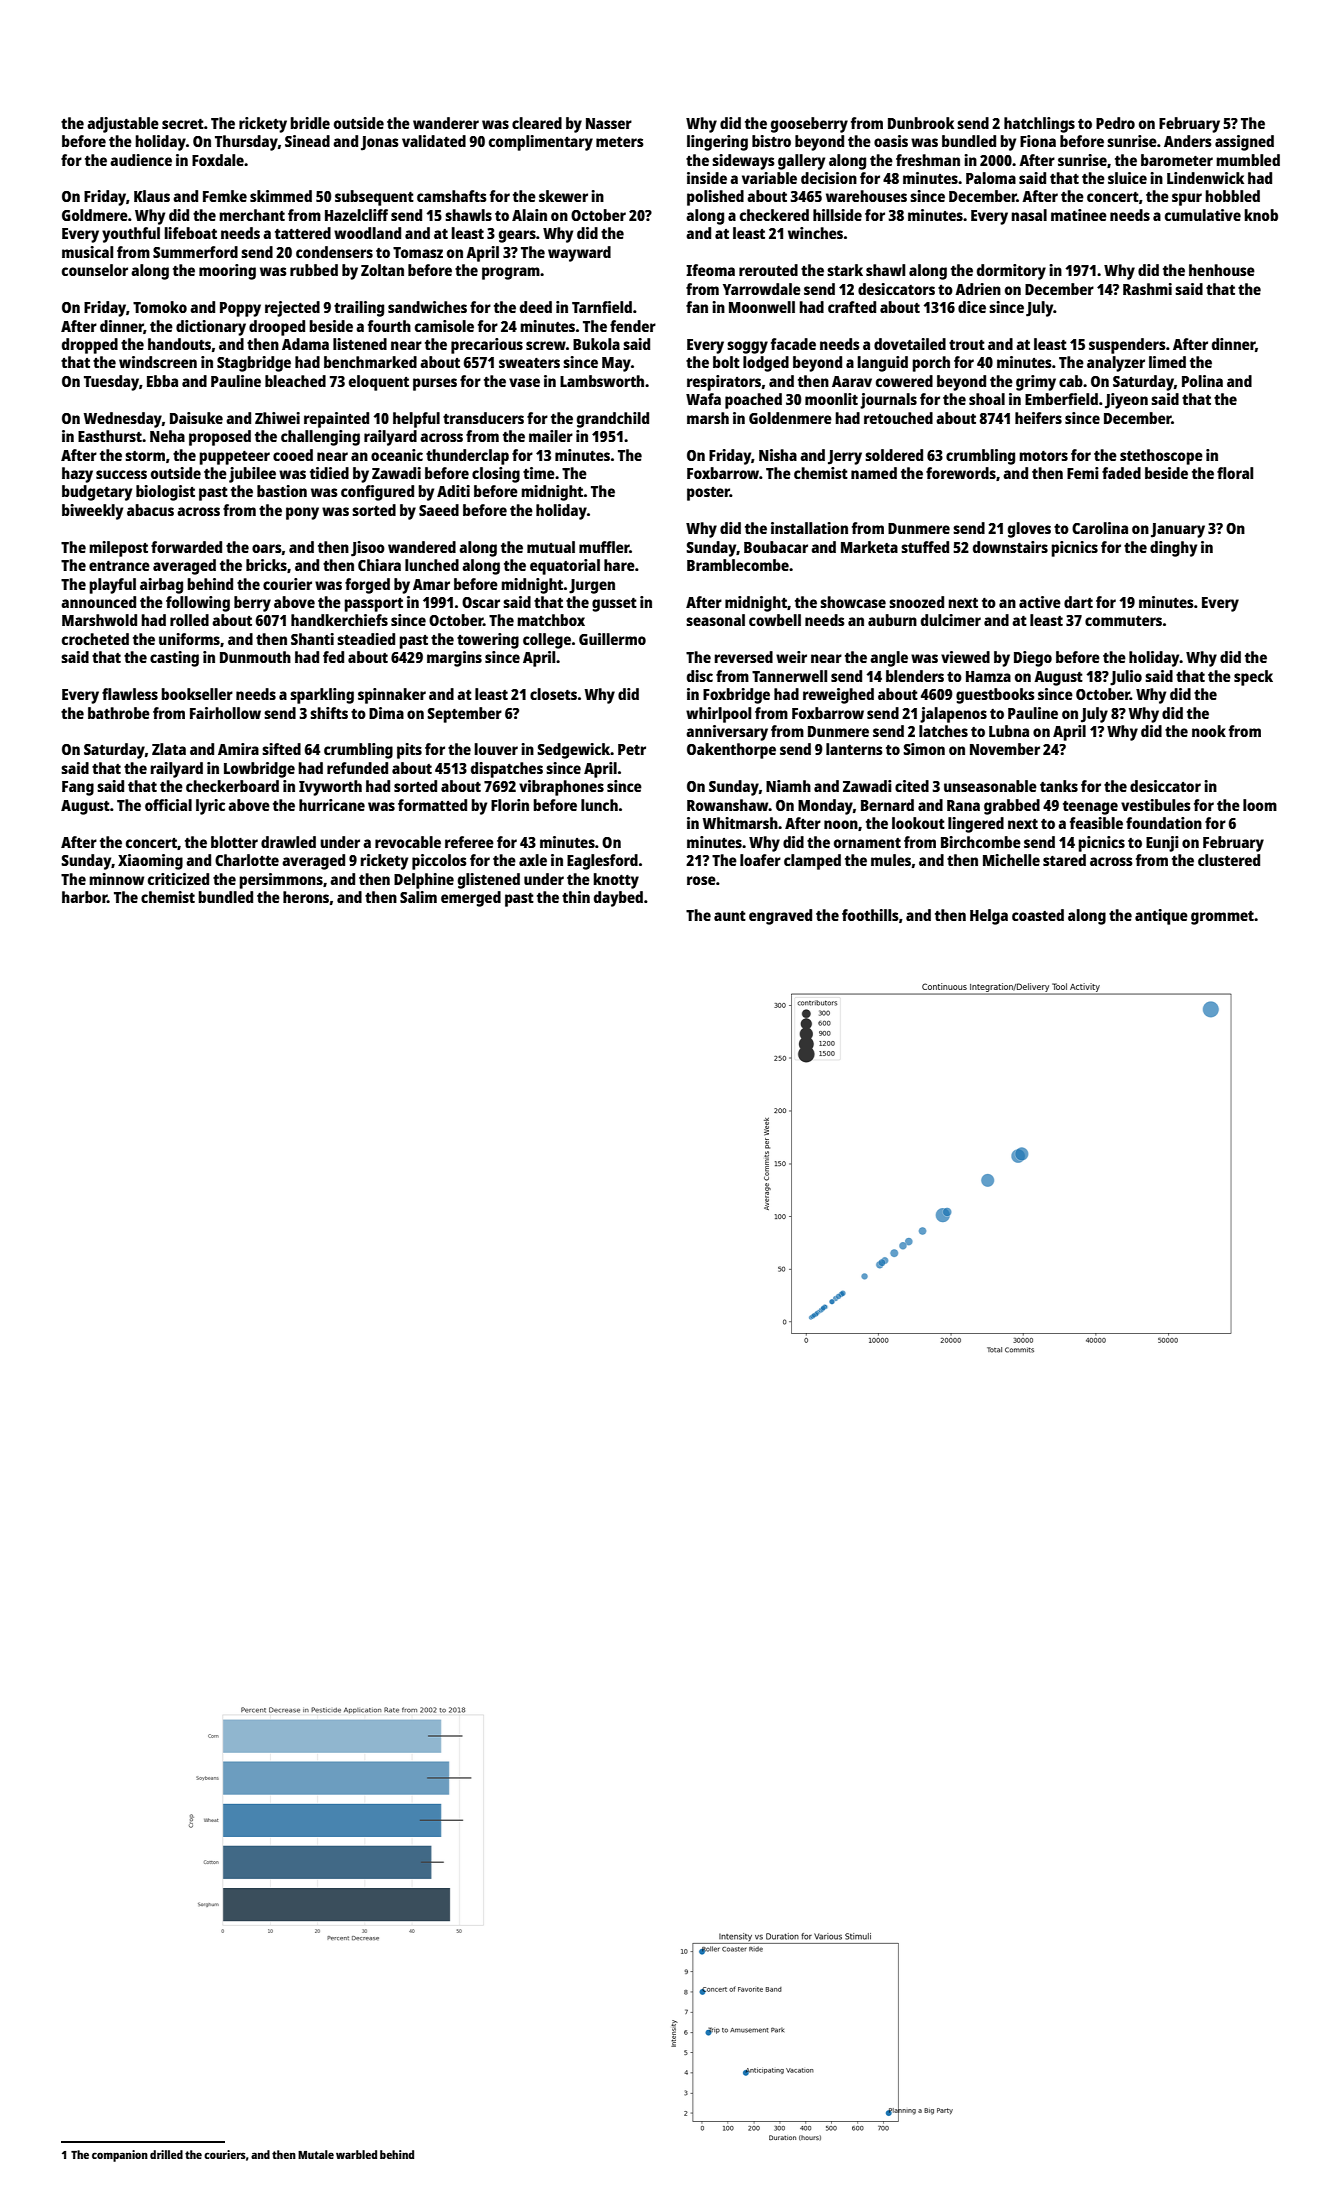 The width and height of the document is (1343, 2212). What do you see at coordinates (166, 2154) in the document?
I see `drilled` at bounding box center [166, 2154].
